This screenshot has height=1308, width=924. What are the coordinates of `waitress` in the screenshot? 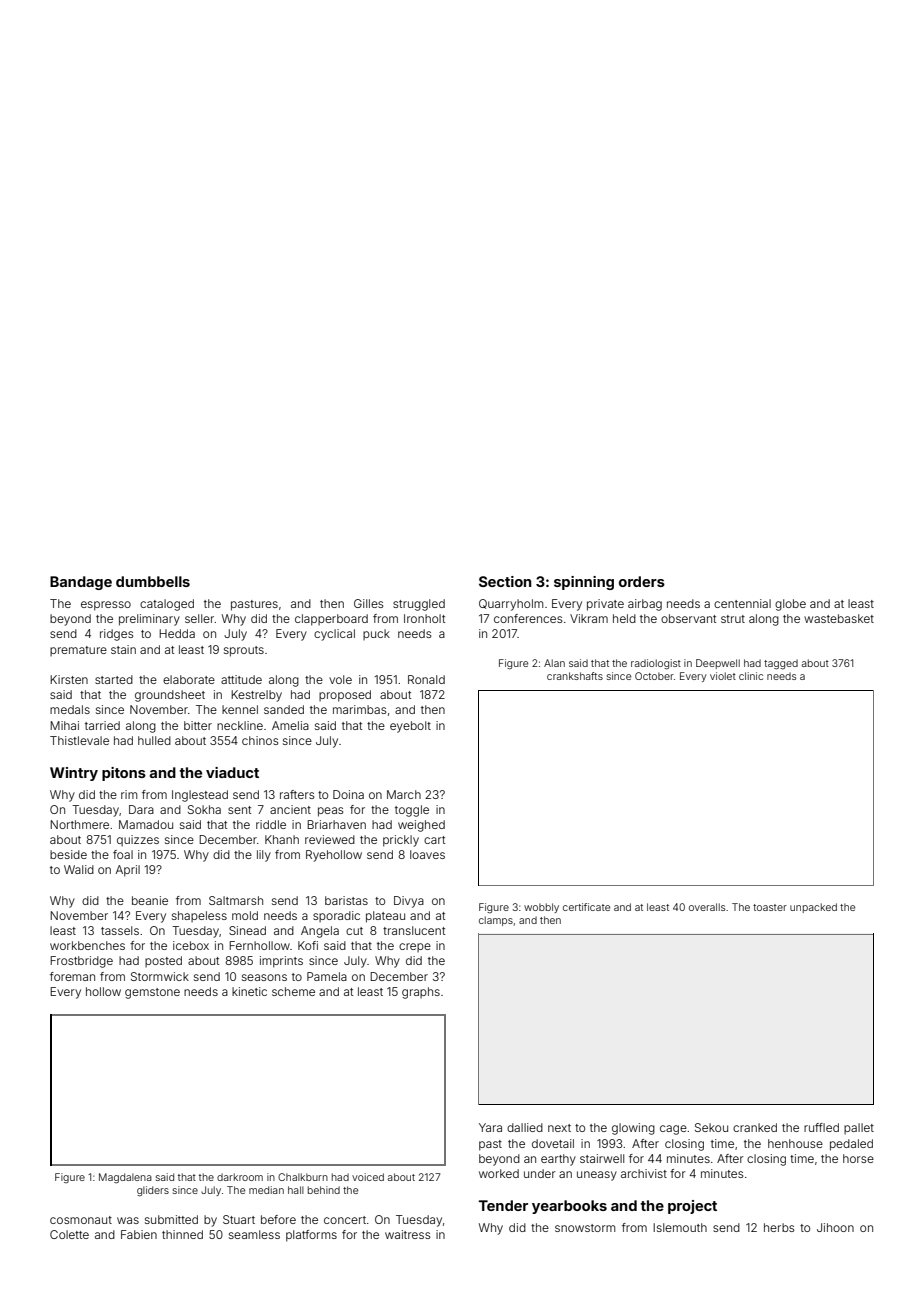 It's located at (407, 1234).
